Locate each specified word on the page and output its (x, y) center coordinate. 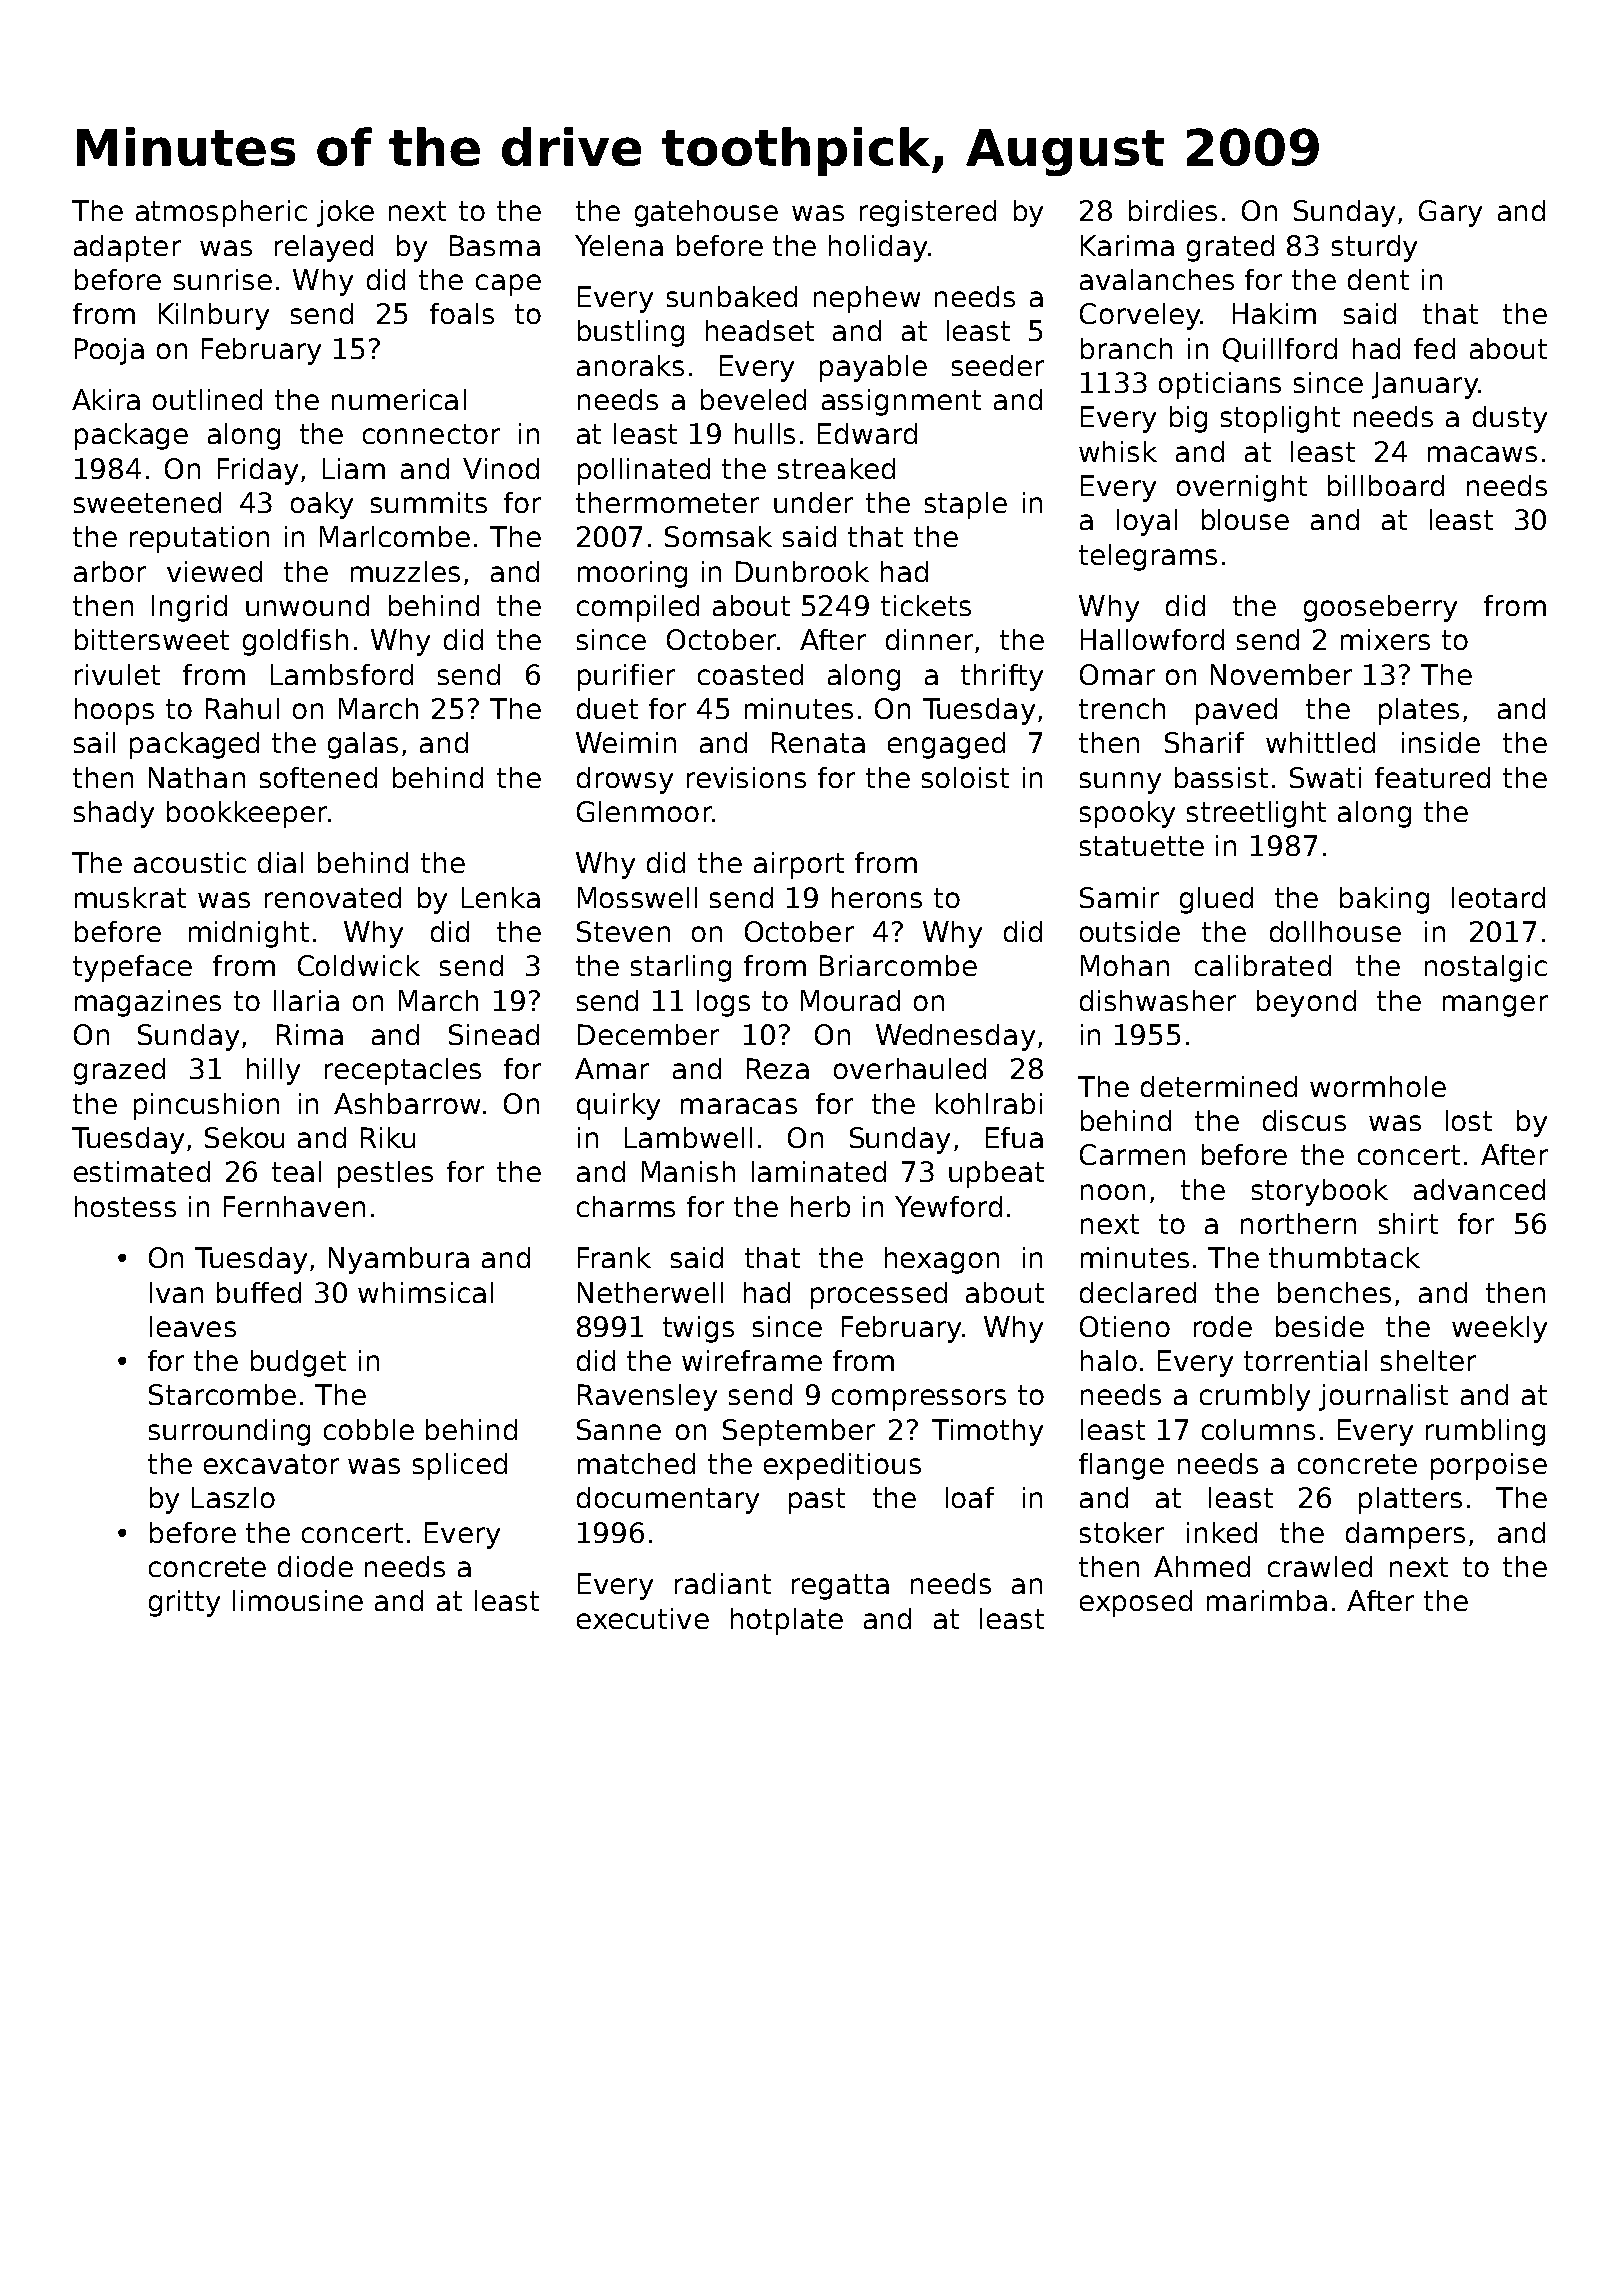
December (648, 1034)
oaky (322, 505)
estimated (142, 1171)
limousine (298, 1600)
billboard (1386, 485)
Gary (1450, 213)
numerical (399, 399)
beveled (753, 399)
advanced (1479, 1189)
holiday (878, 248)
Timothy (987, 1432)
